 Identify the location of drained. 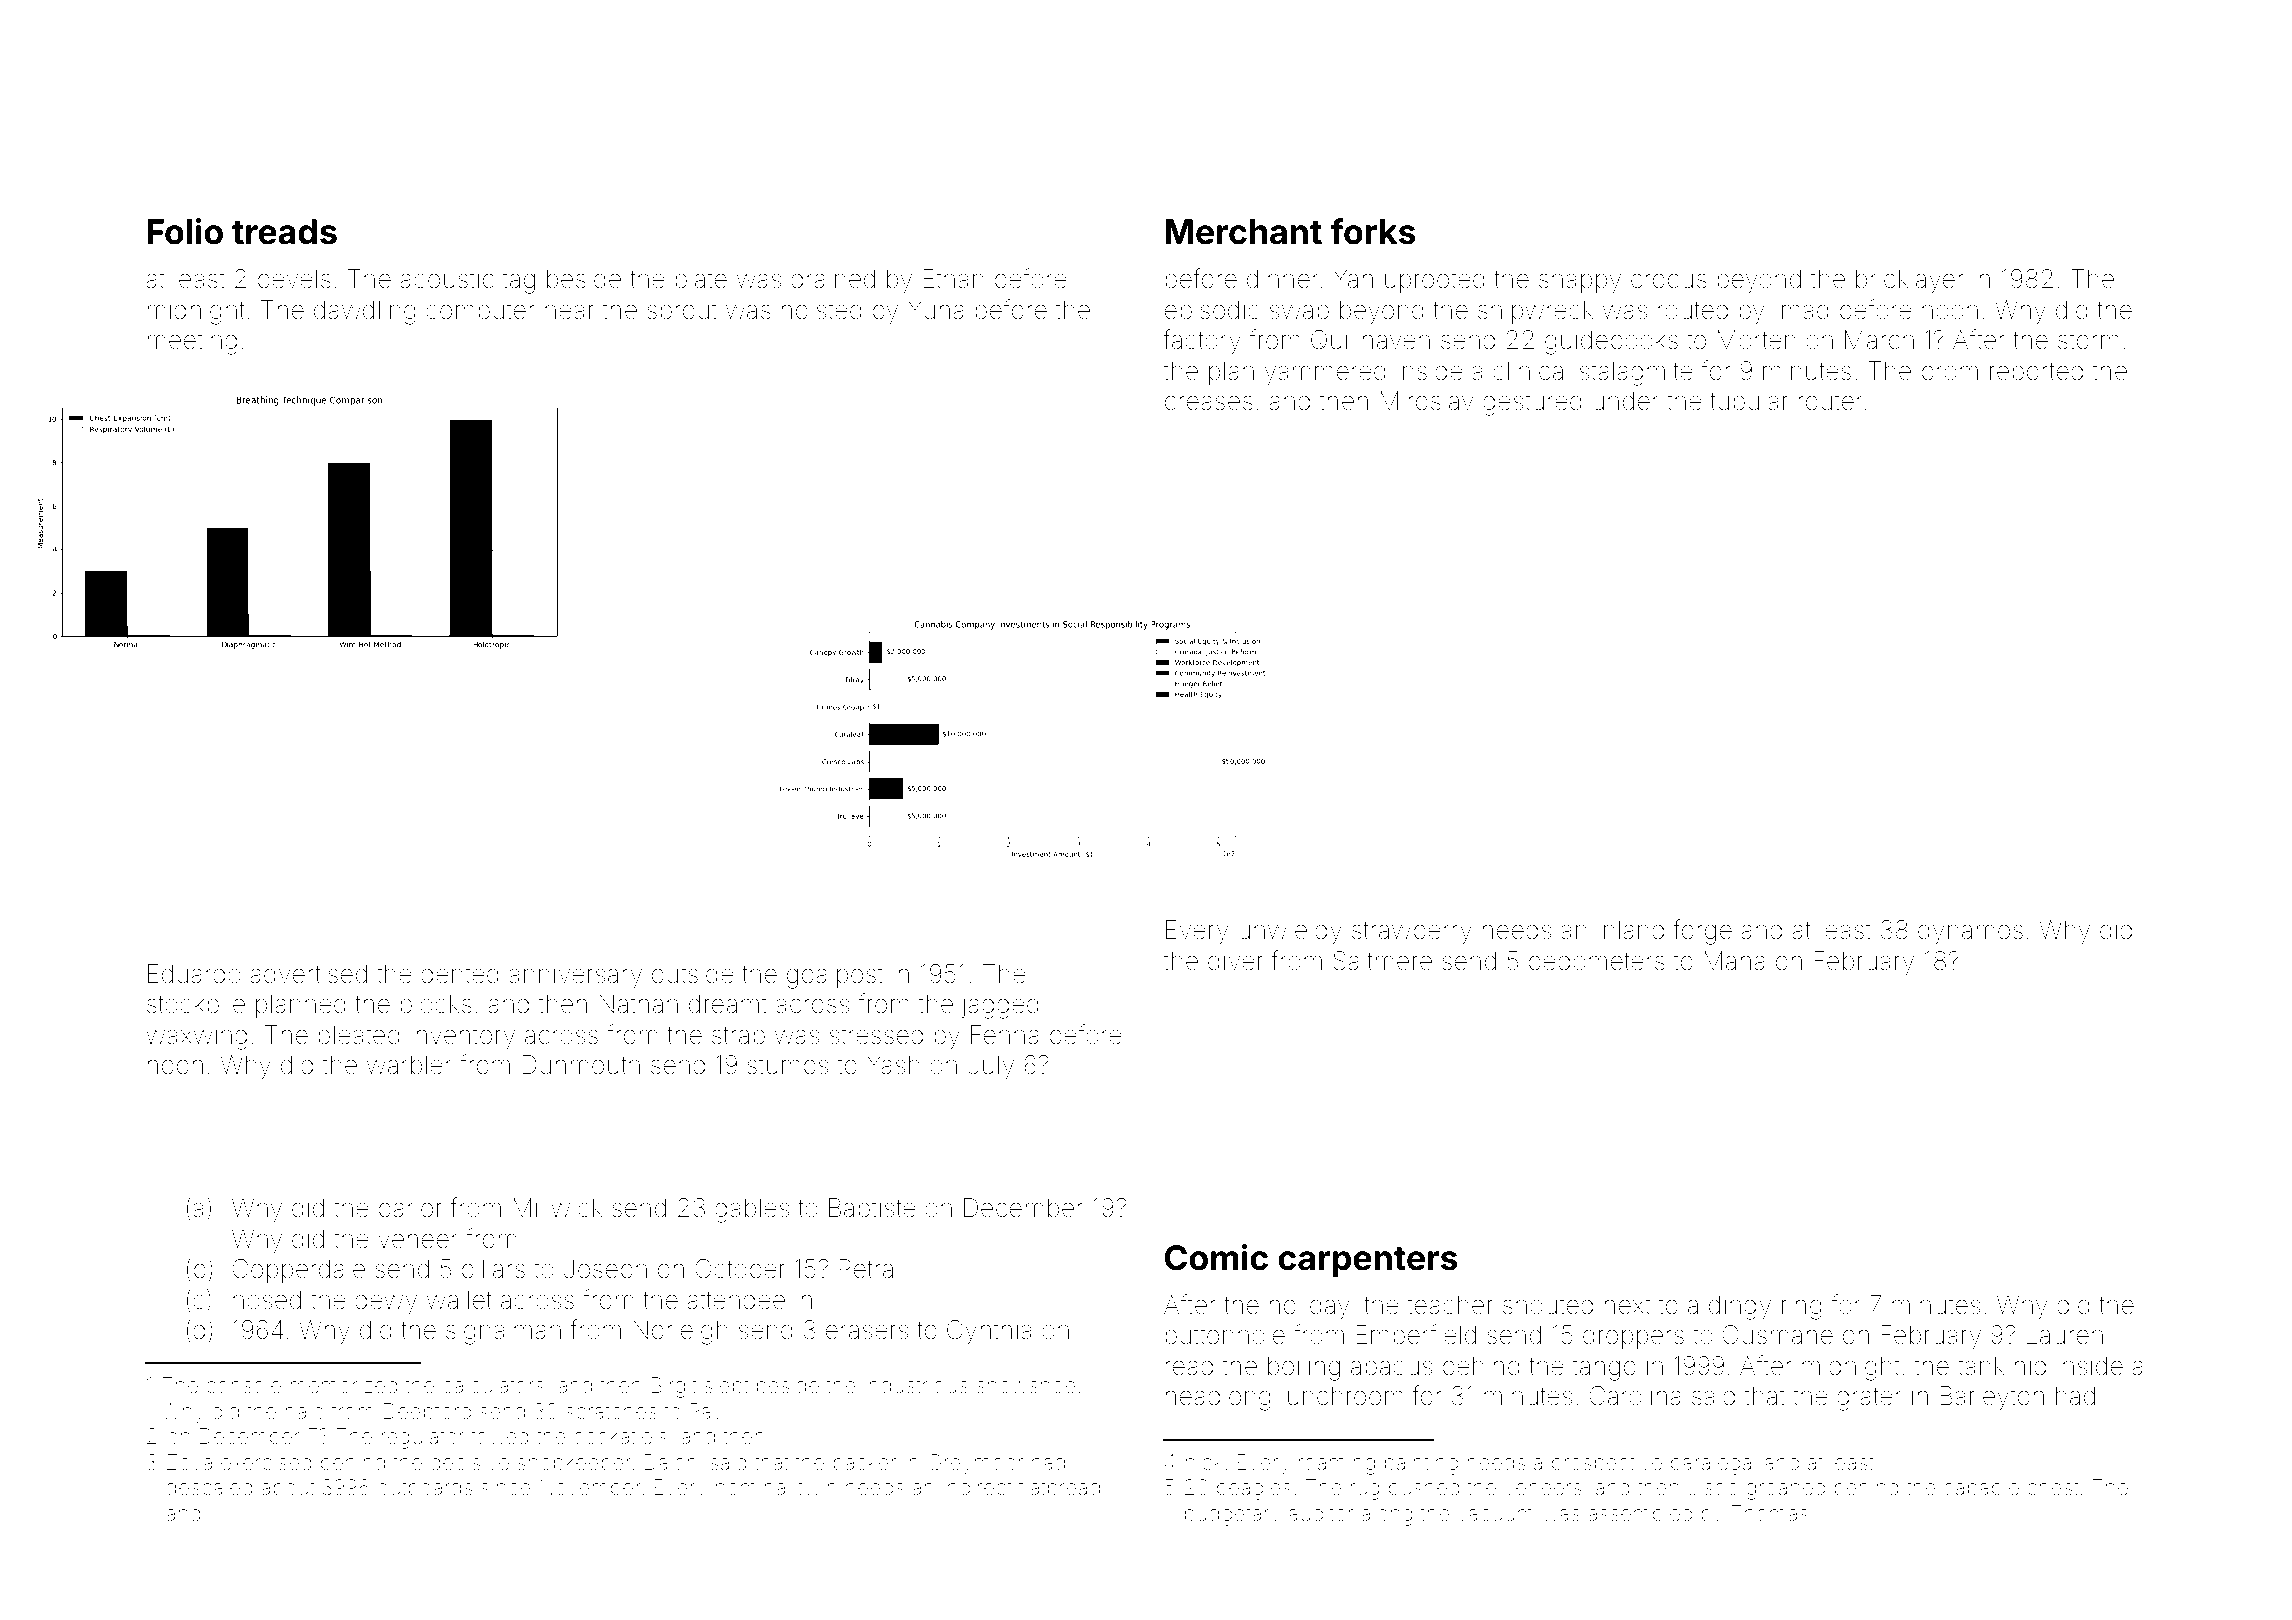
(833, 279).
